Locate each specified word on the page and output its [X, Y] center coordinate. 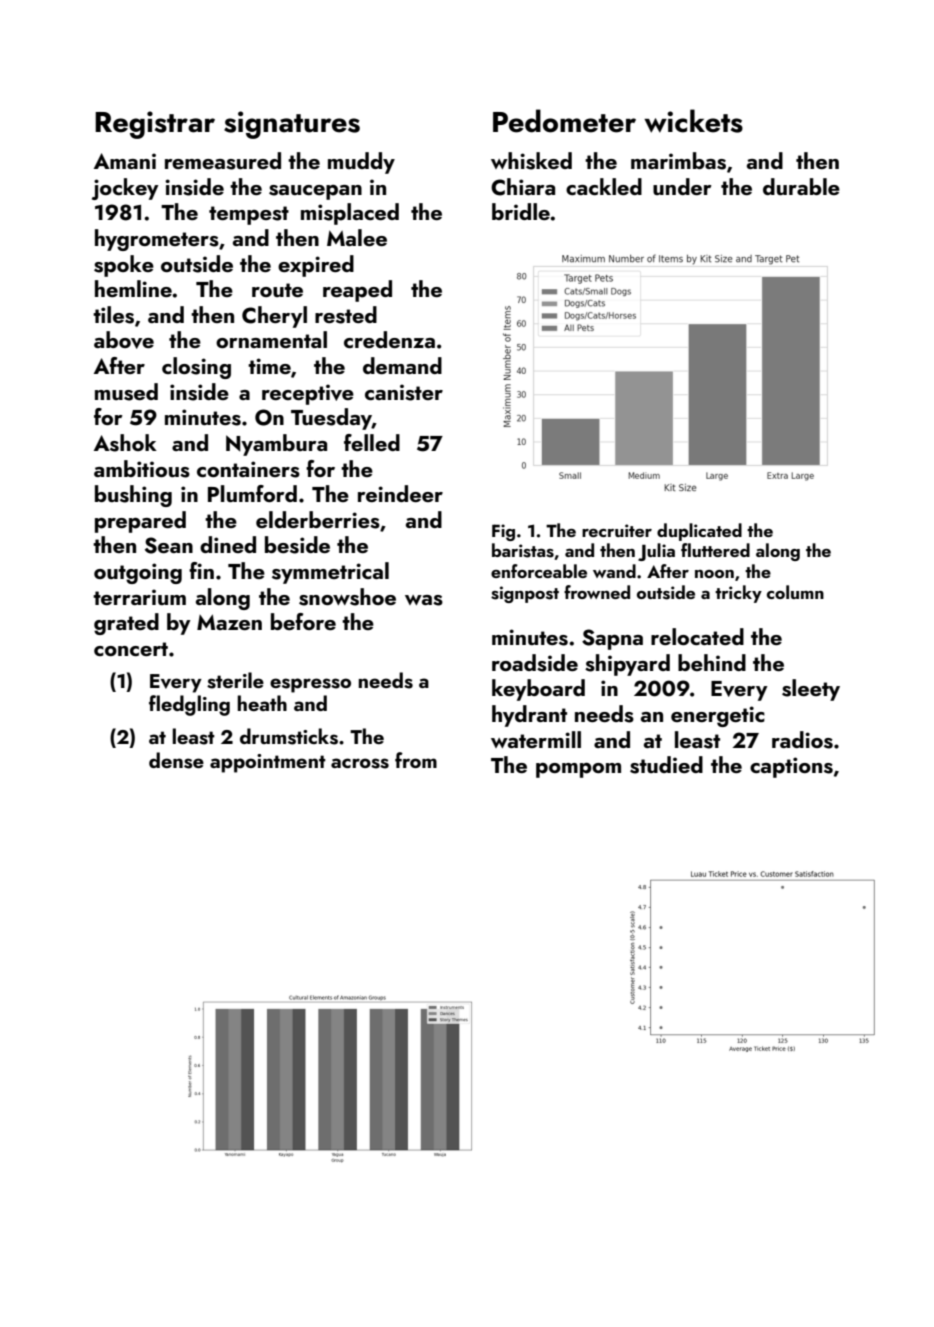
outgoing [138, 573]
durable [801, 186]
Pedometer [564, 121]
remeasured [223, 161]
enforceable [539, 571]
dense [176, 760]
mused [126, 392]
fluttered [715, 550]
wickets [693, 121]
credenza [389, 339]
